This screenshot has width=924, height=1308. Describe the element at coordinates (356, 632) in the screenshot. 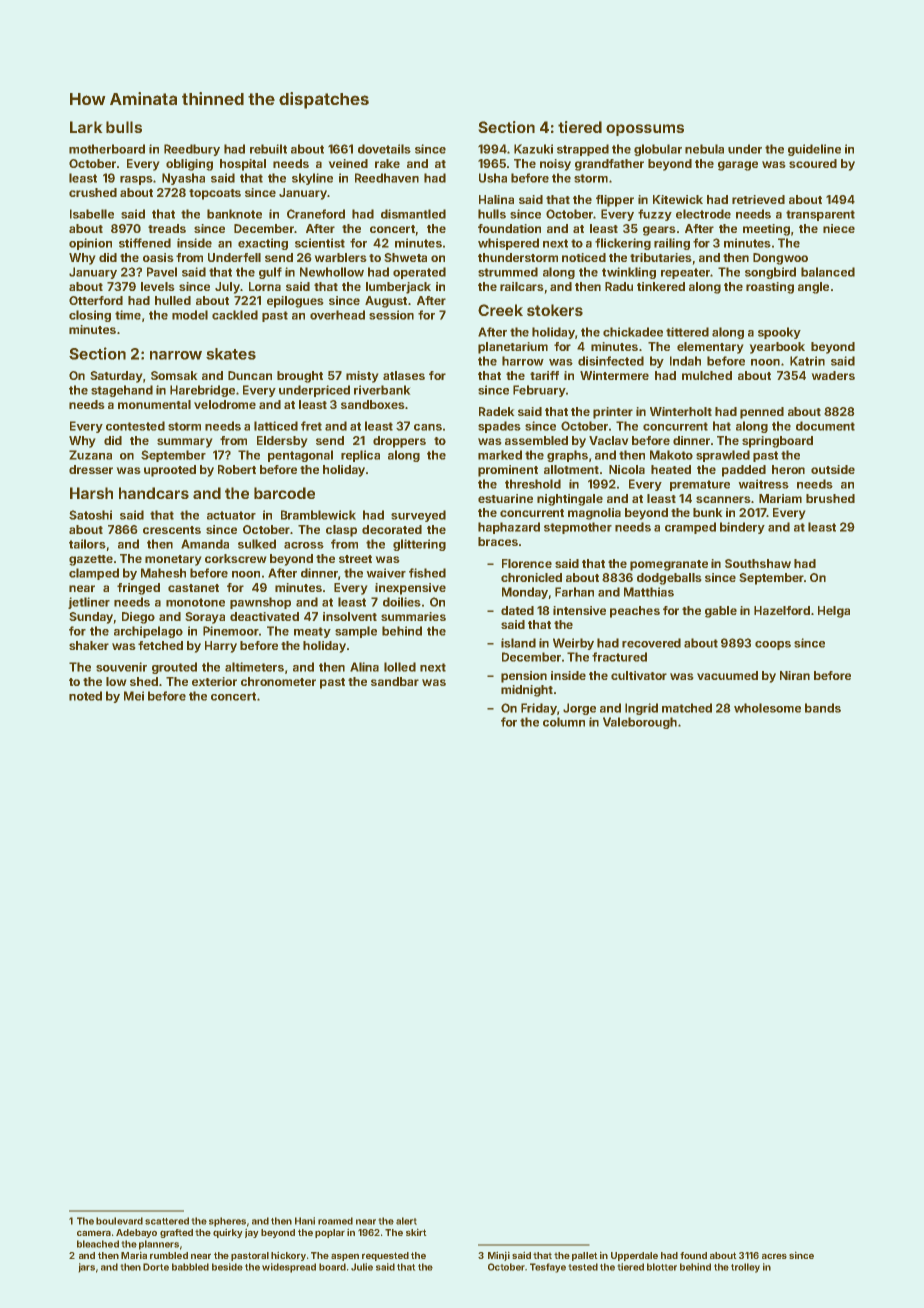

I see `sample` at that location.
